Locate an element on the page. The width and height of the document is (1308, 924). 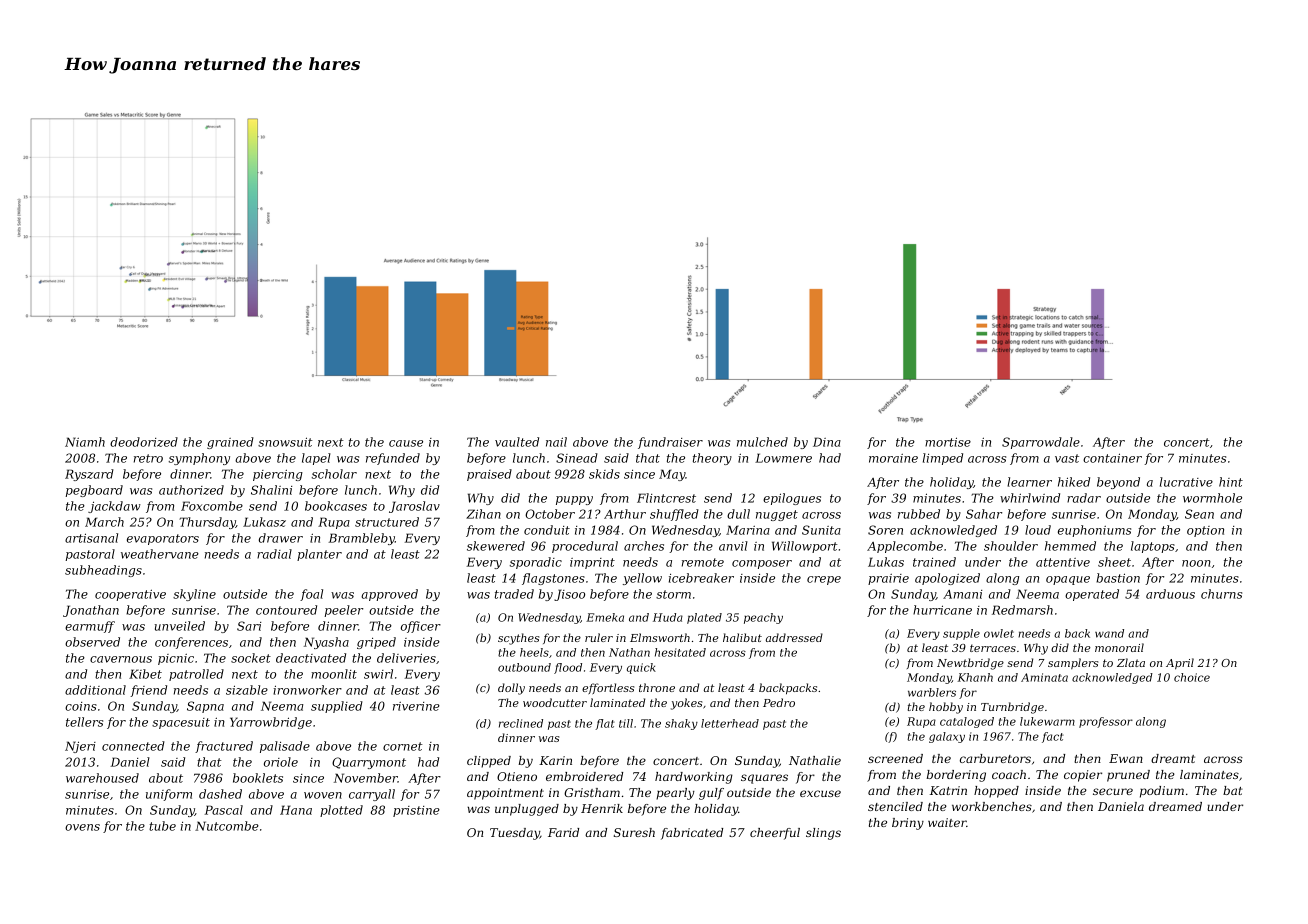
wormhole is located at coordinates (1212, 498).
